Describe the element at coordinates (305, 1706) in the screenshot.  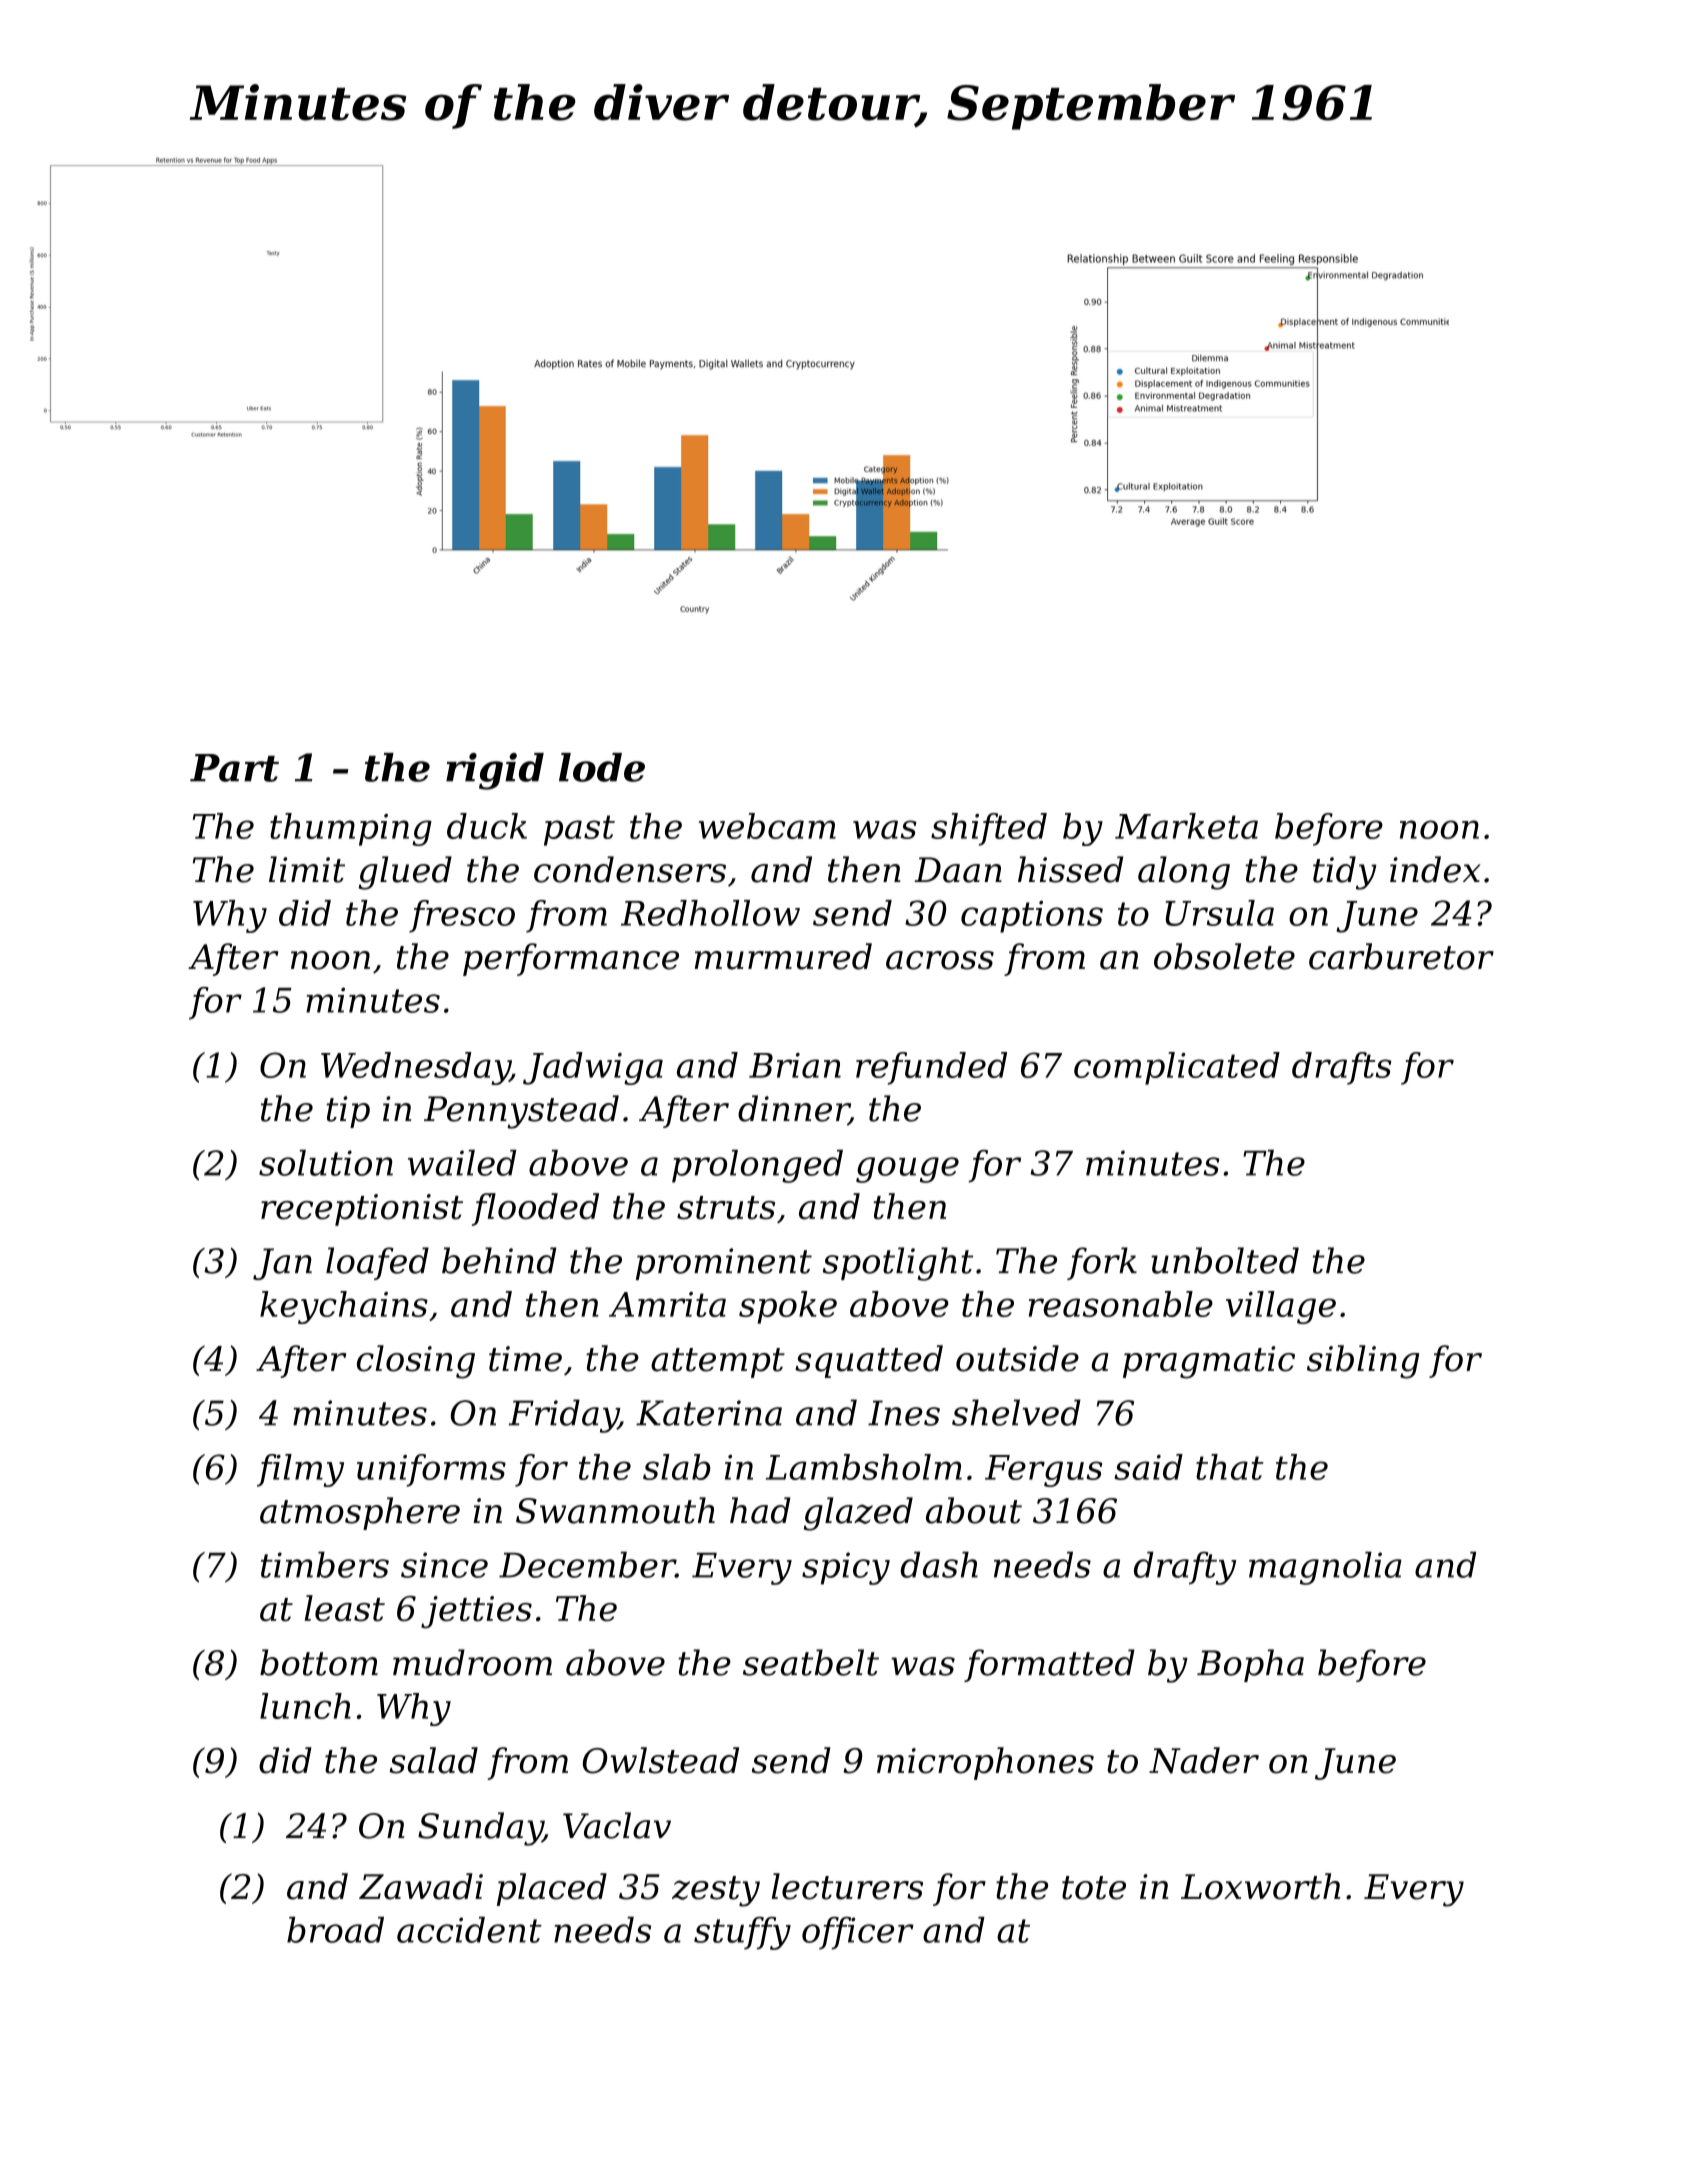
I see `lunch` at that location.
